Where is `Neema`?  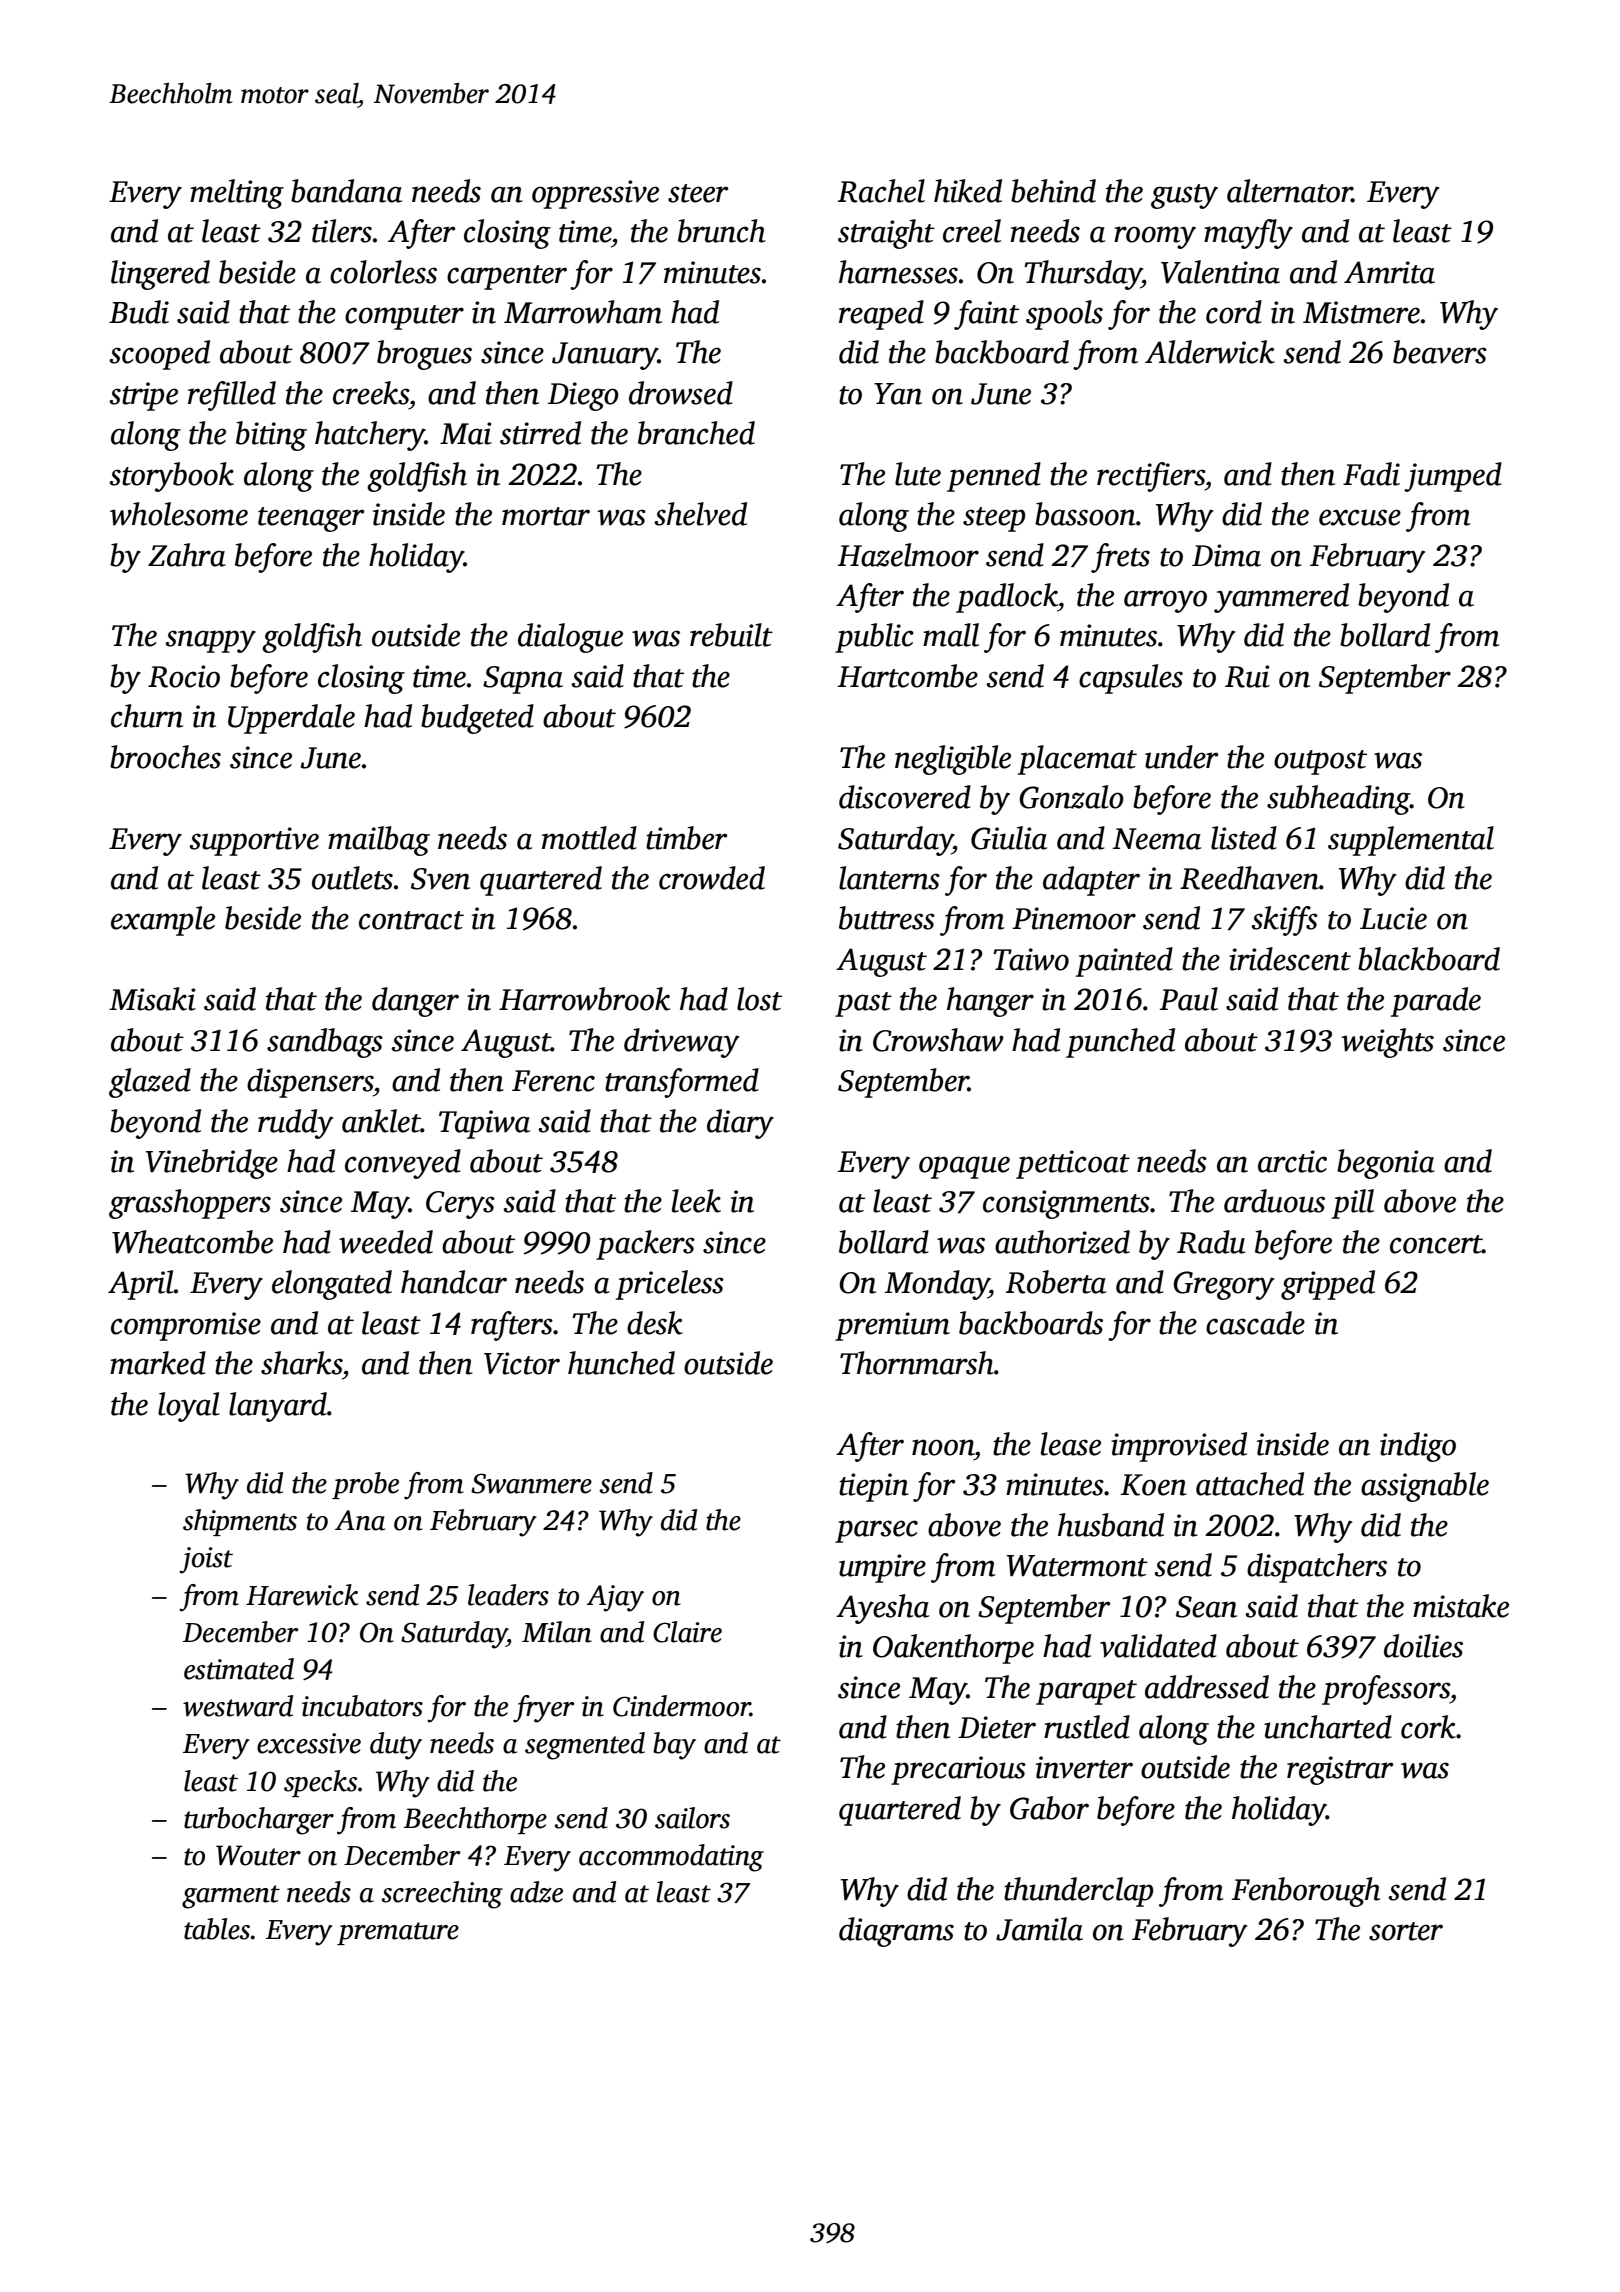 Neema is located at coordinates (1157, 839).
